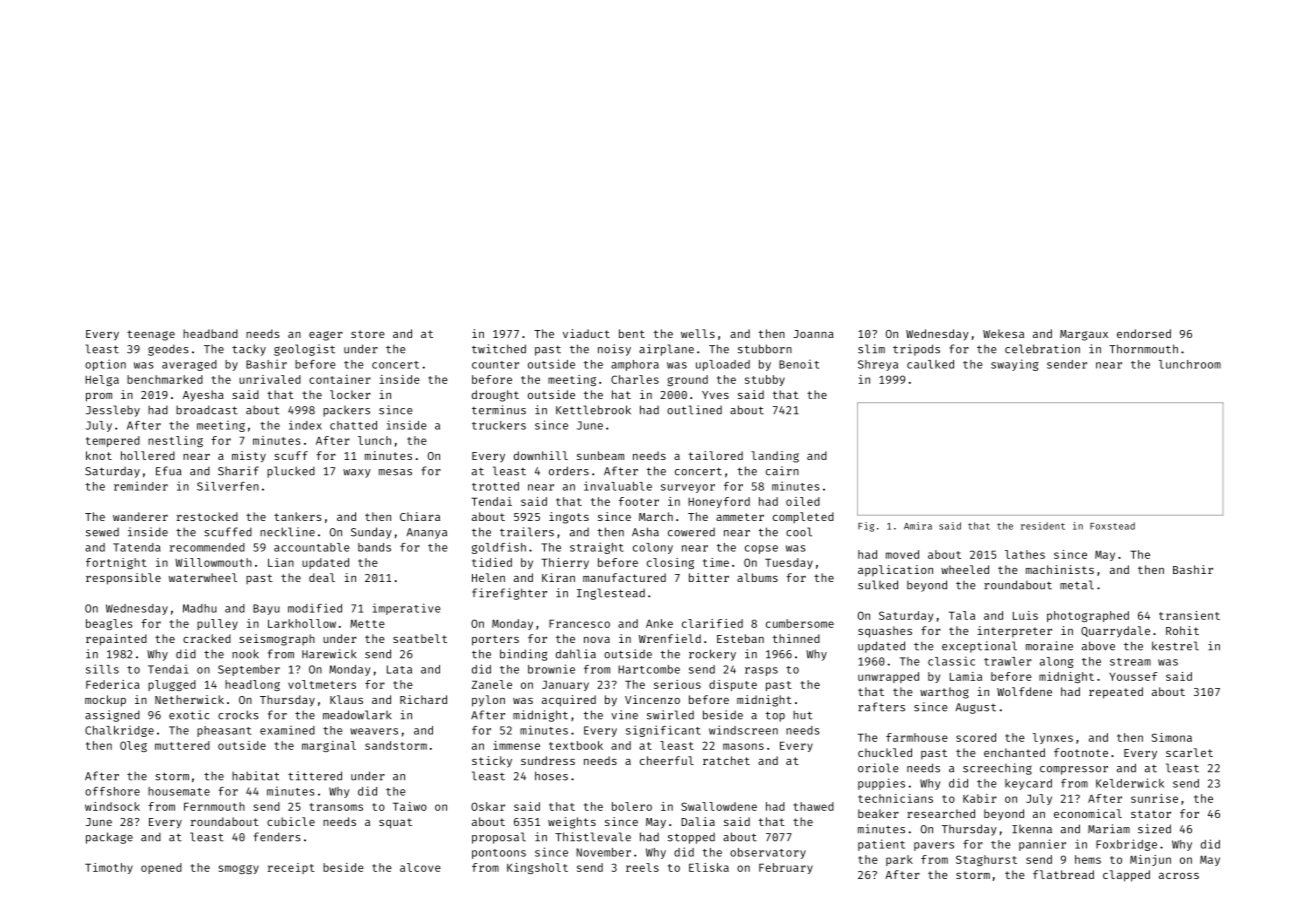  Describe the element at coordinates (768, 853) in the screenshot. I see `observatory` at that location.
